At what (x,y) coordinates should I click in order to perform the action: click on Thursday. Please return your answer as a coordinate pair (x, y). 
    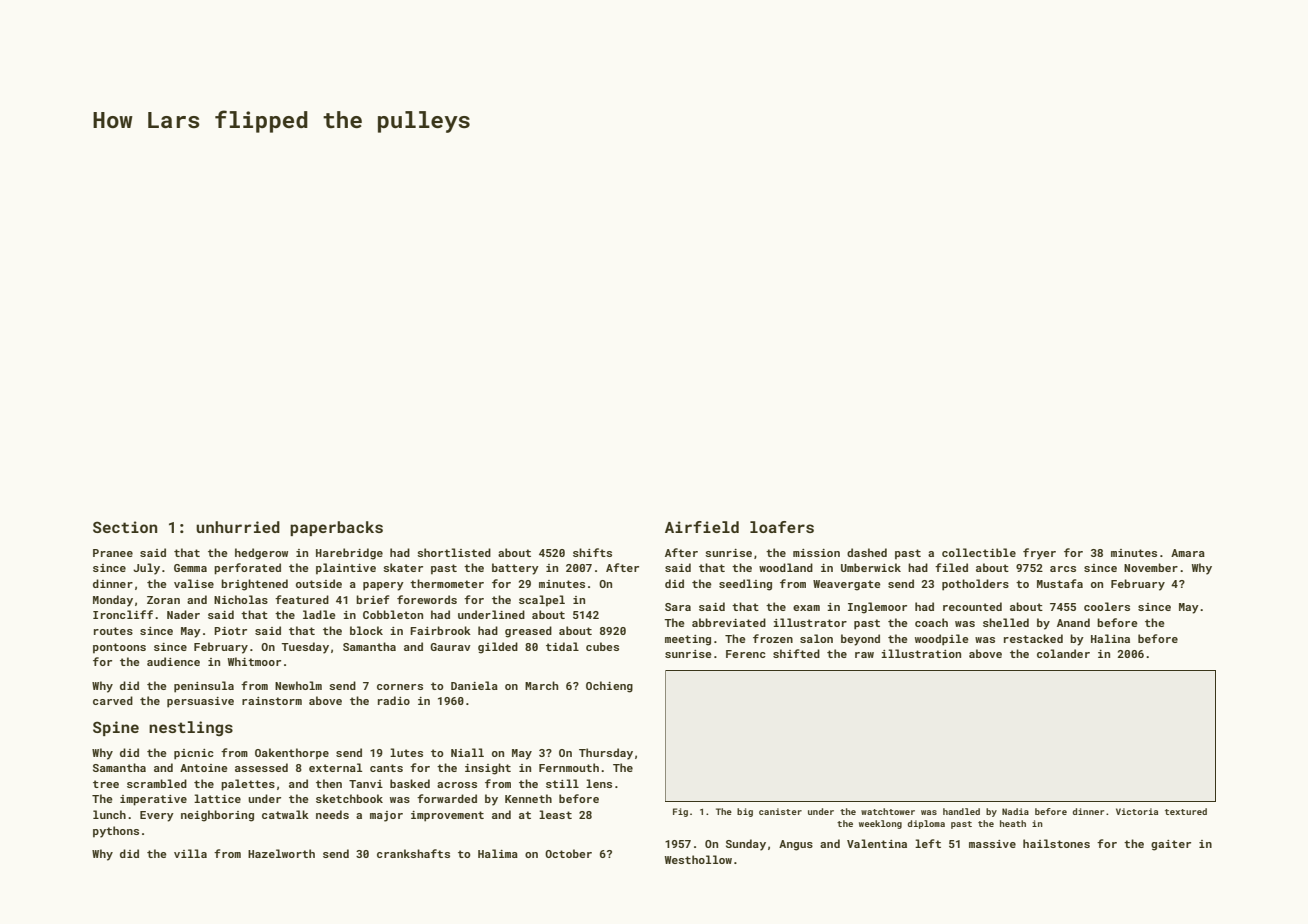
    Looking at the image, I should click on (606, 754).
